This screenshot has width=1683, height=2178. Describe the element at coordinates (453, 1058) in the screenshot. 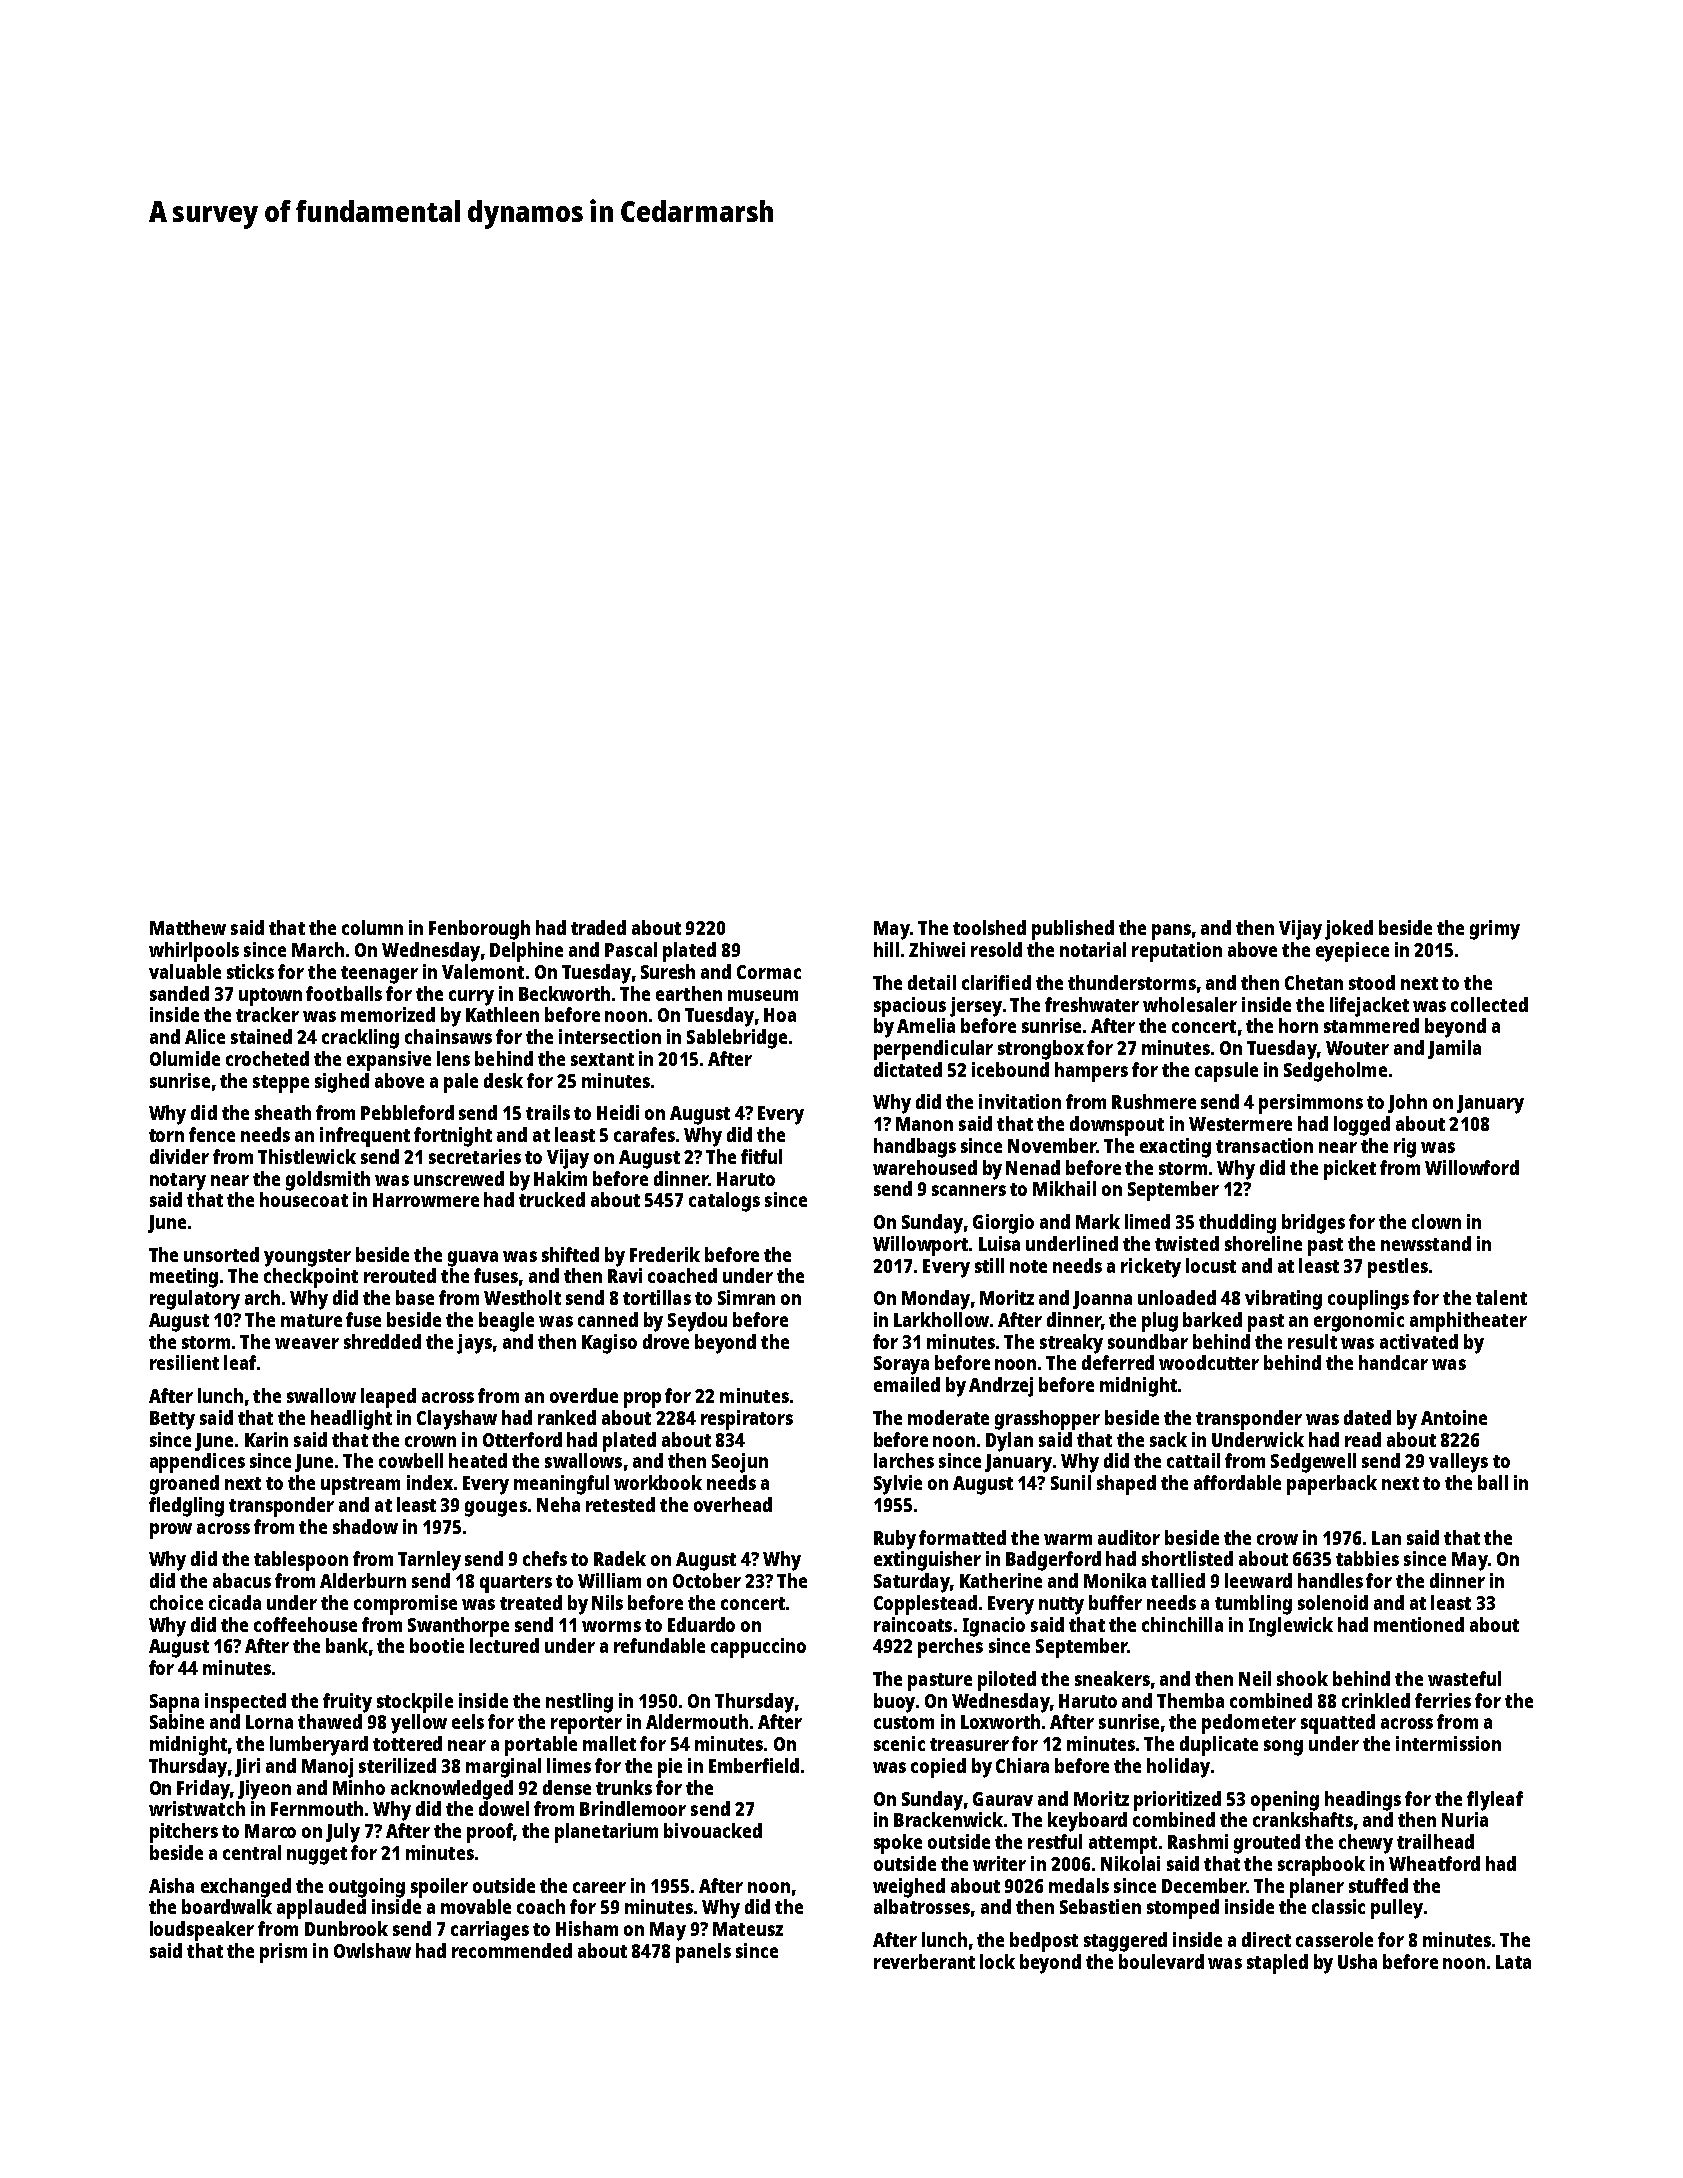

I see `lens` at that location.
